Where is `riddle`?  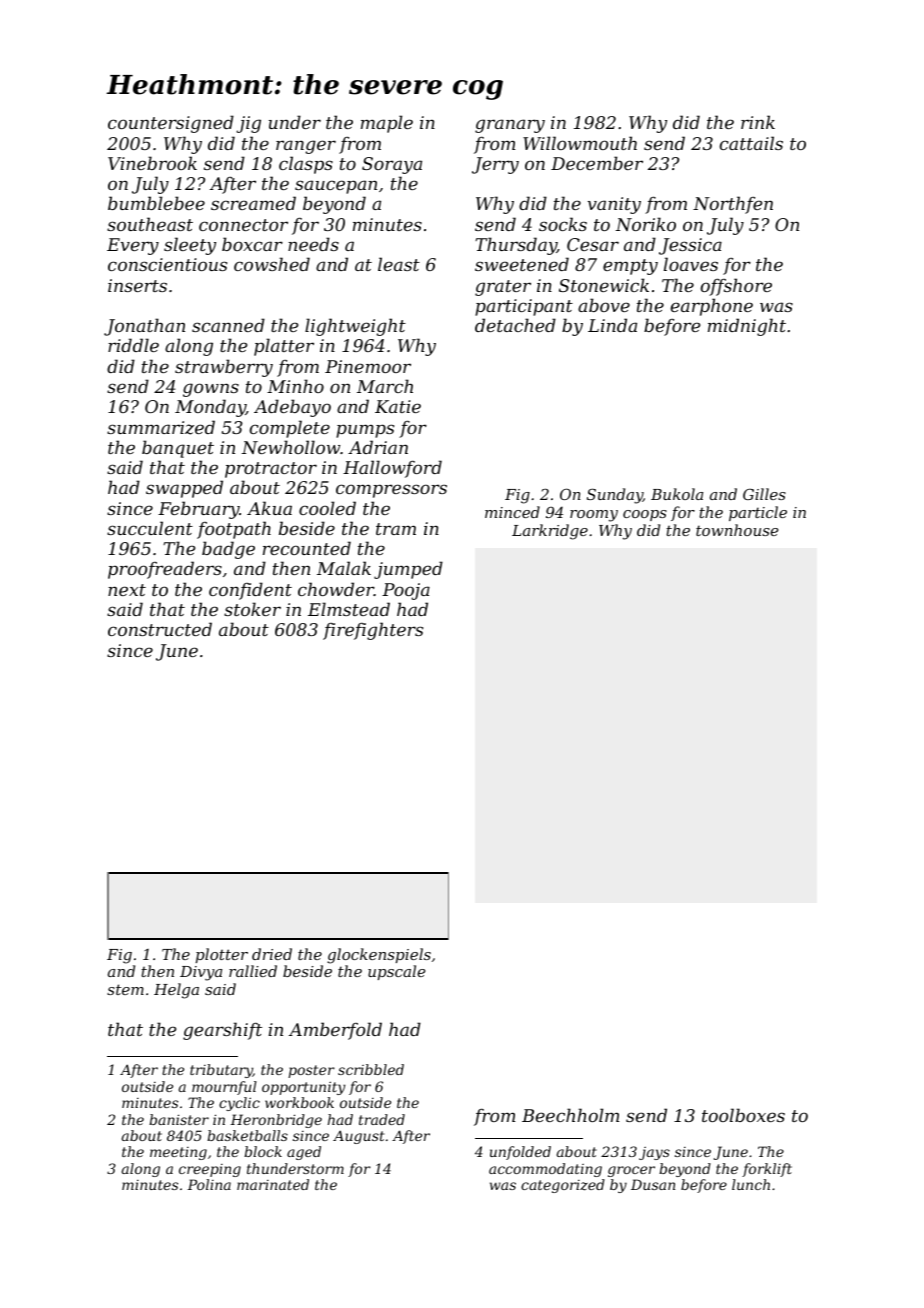 riddle is located at coordinates (133, 345).
